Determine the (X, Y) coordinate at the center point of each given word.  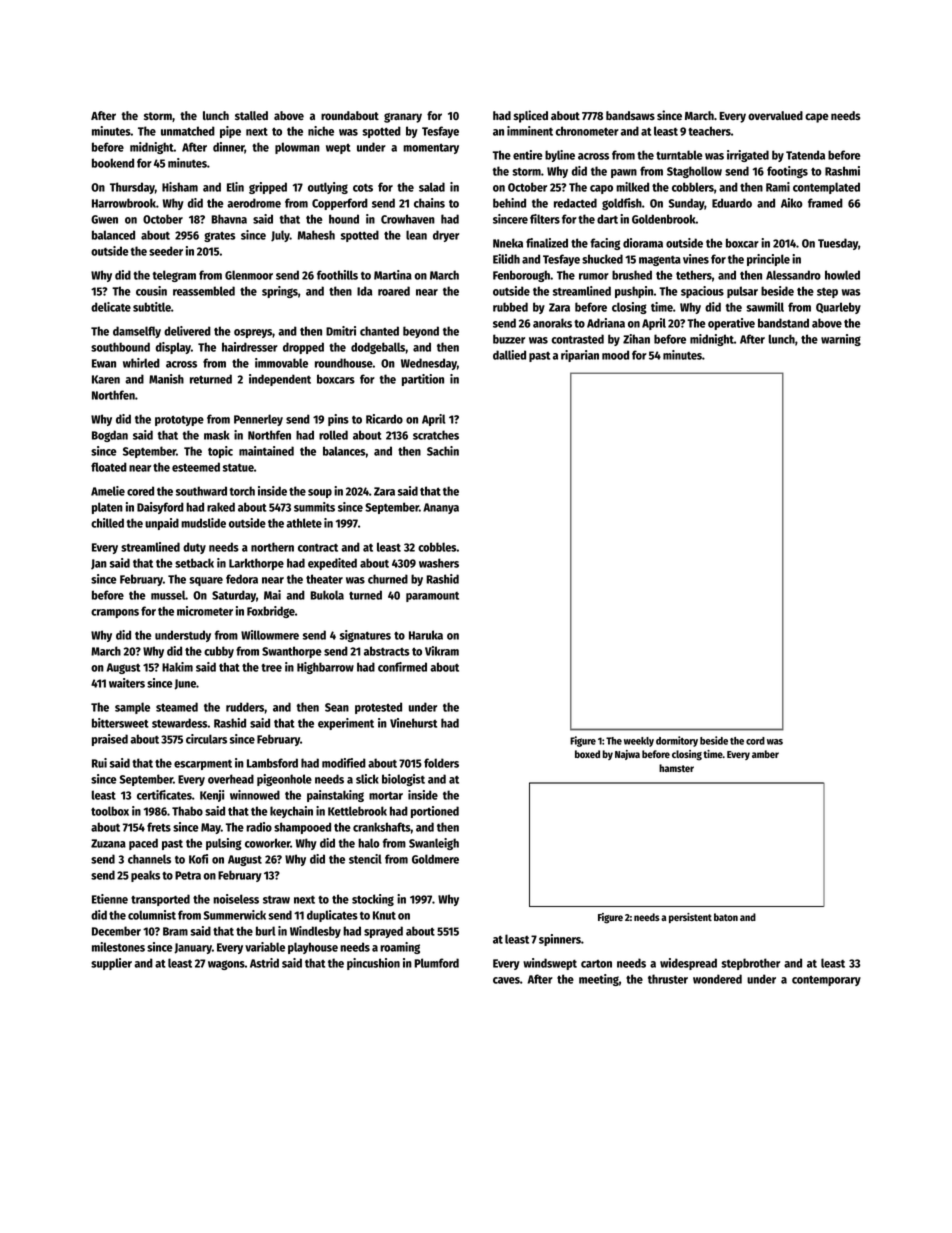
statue (238, 468)
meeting (599, 980)
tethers (694, 275)
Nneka (508, 243)
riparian (580, 356)
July (280, 236)
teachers (709, 131)
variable (265, 947)
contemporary (826, 981)
